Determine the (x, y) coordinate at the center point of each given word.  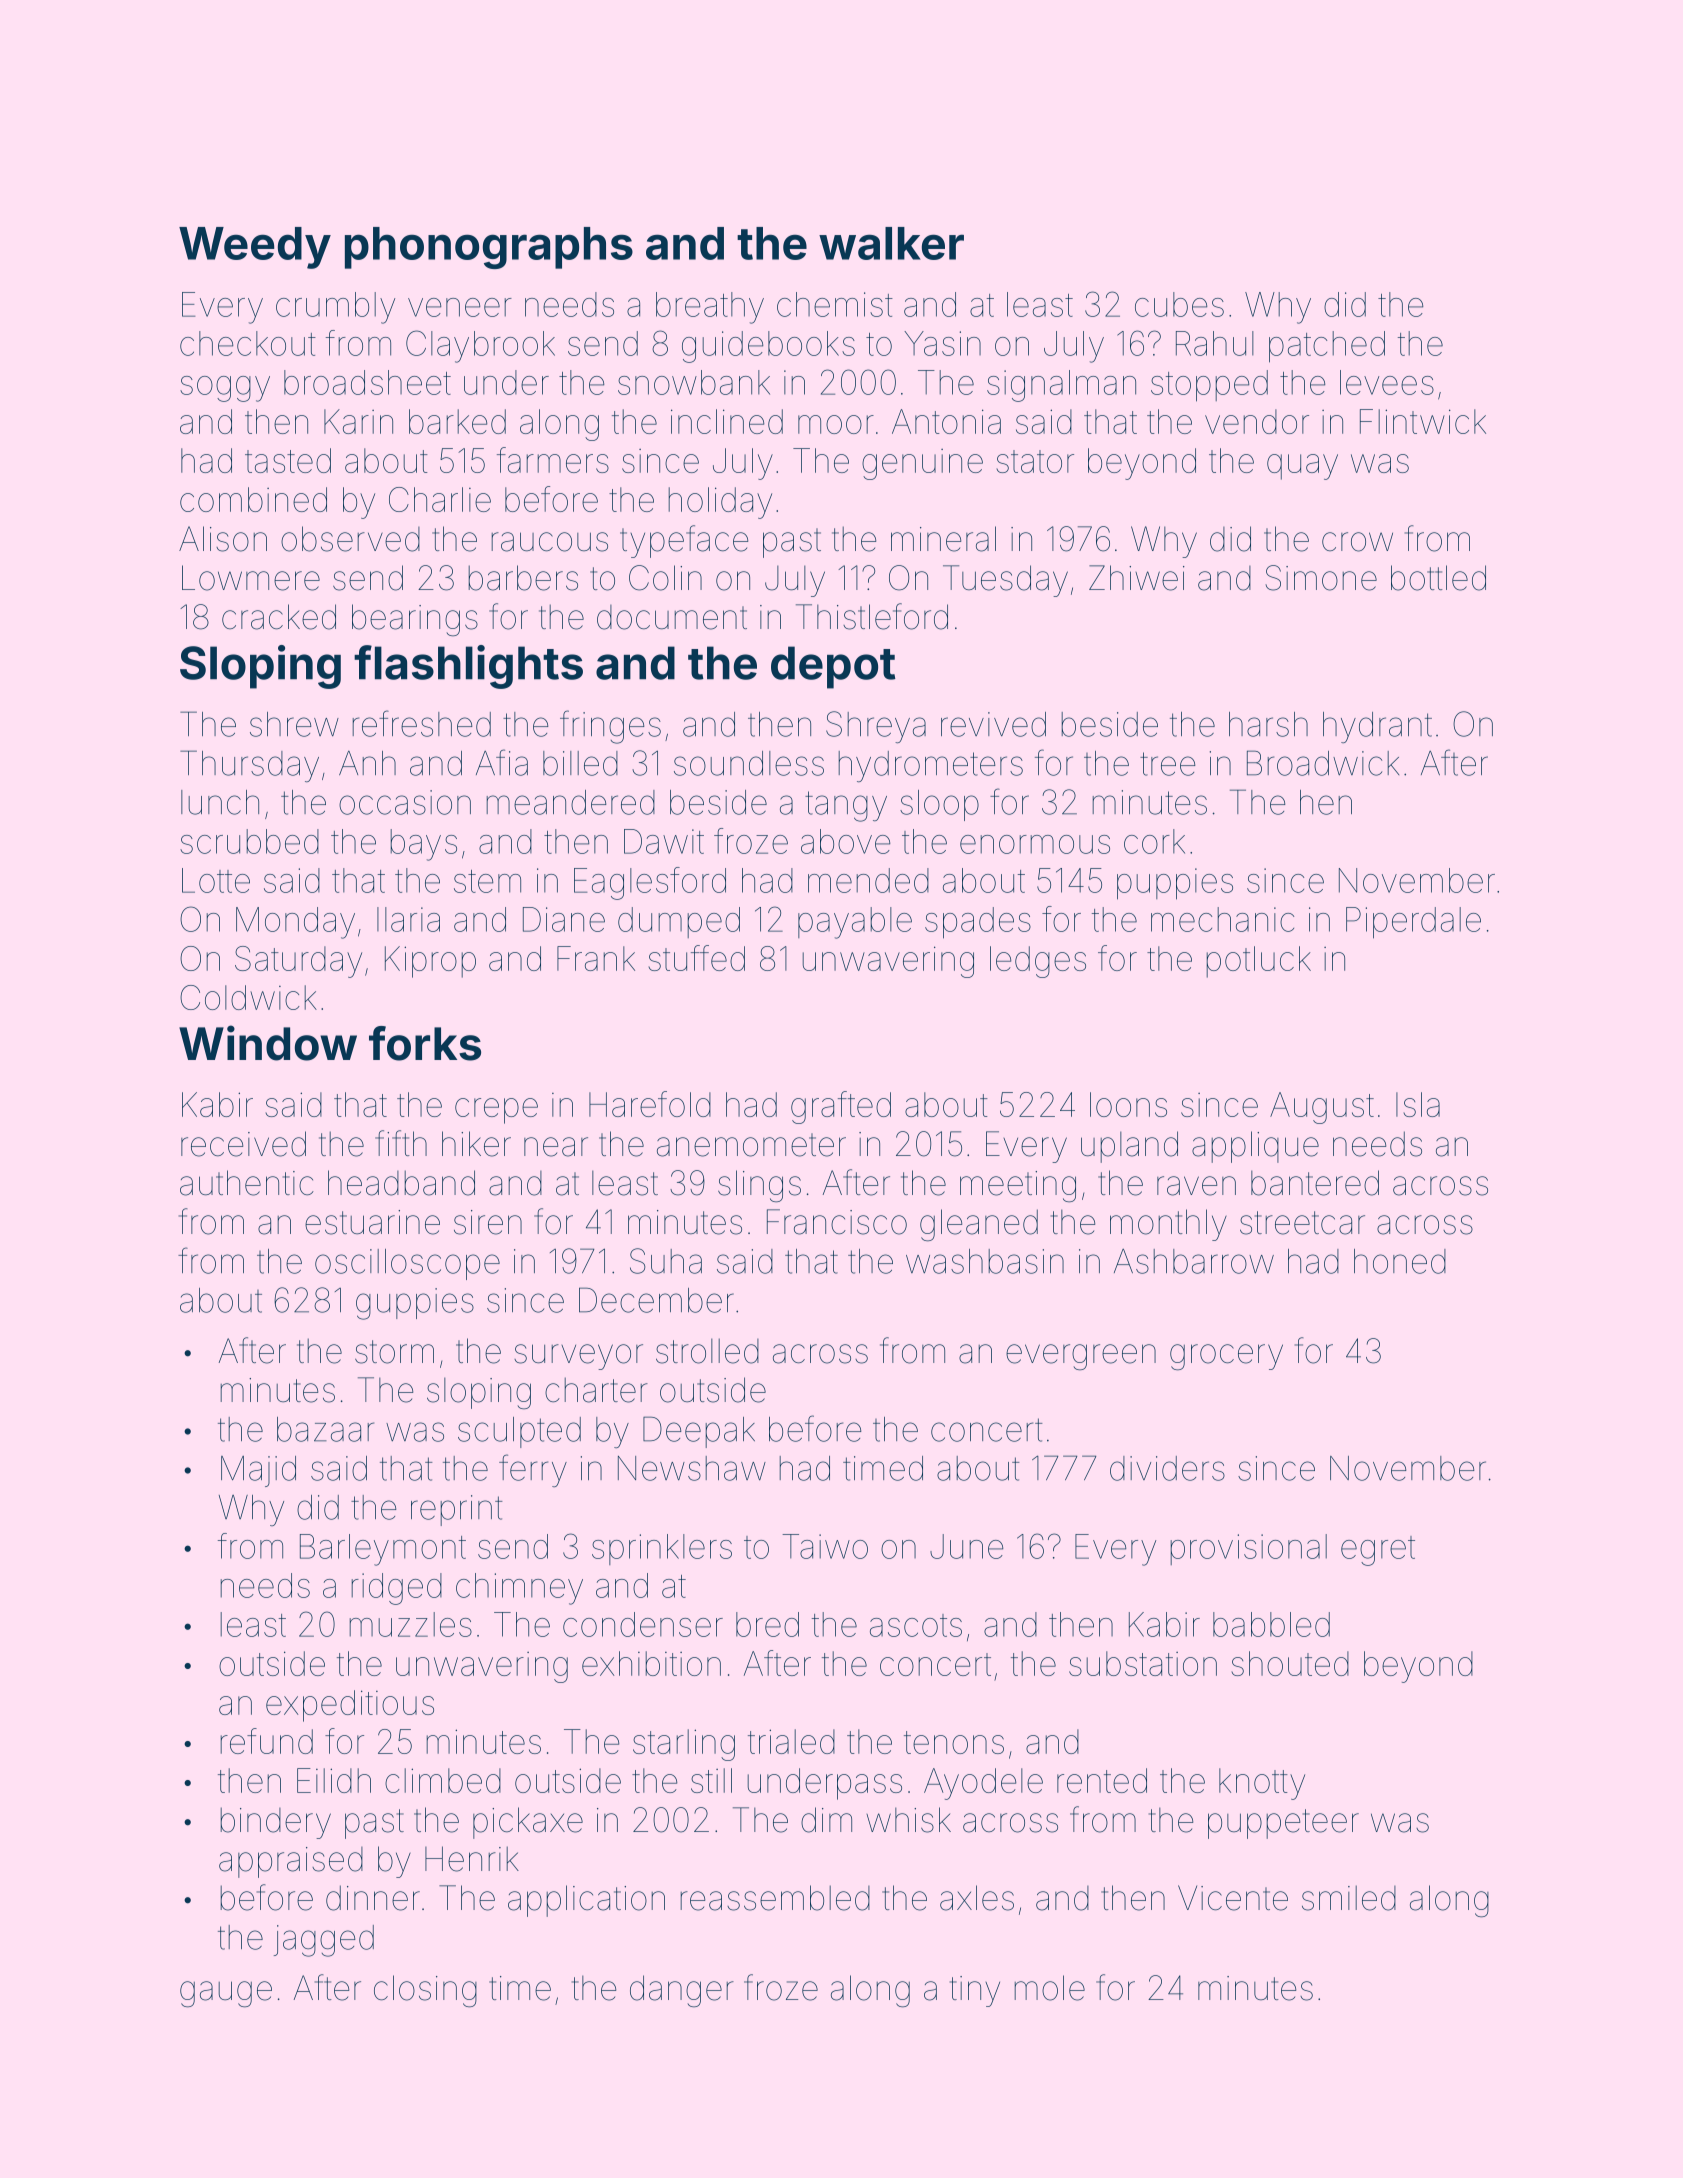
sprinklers (662, 1549)
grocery (1226, 1357)
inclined (727, 421)
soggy (225, 389)
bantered (1315, 1183)
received (243, 1144)
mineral (943, 539)
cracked (279, 617)
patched (1327, 347)
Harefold (650, 1104)
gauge (226, 1994)
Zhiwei (1137, 578)
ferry (533, 1470)
